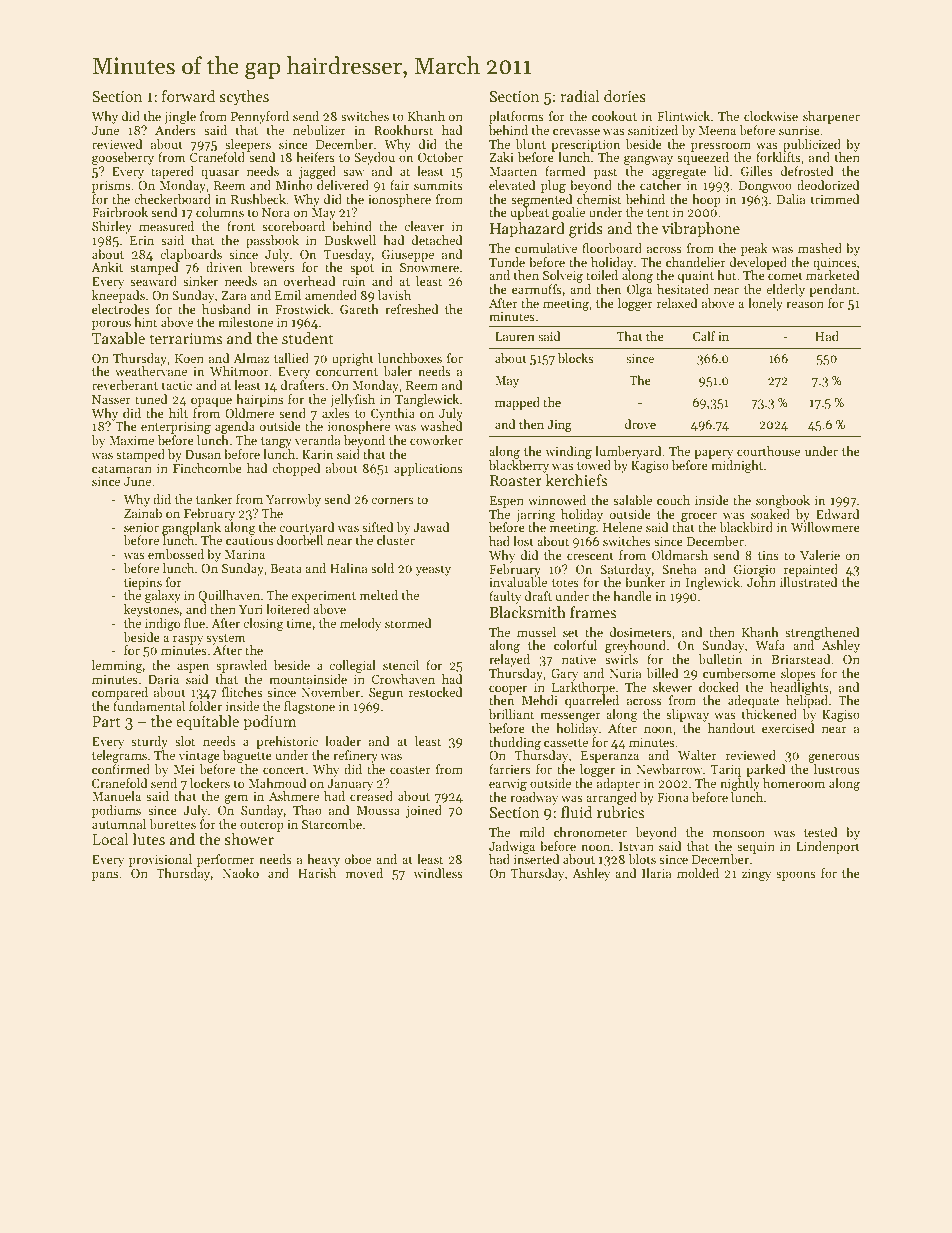 The width and height of the screenshot is (952, 1233). Describe the element at coordinates (151, 399) in the screenshot. I see `tuned` at that location.
